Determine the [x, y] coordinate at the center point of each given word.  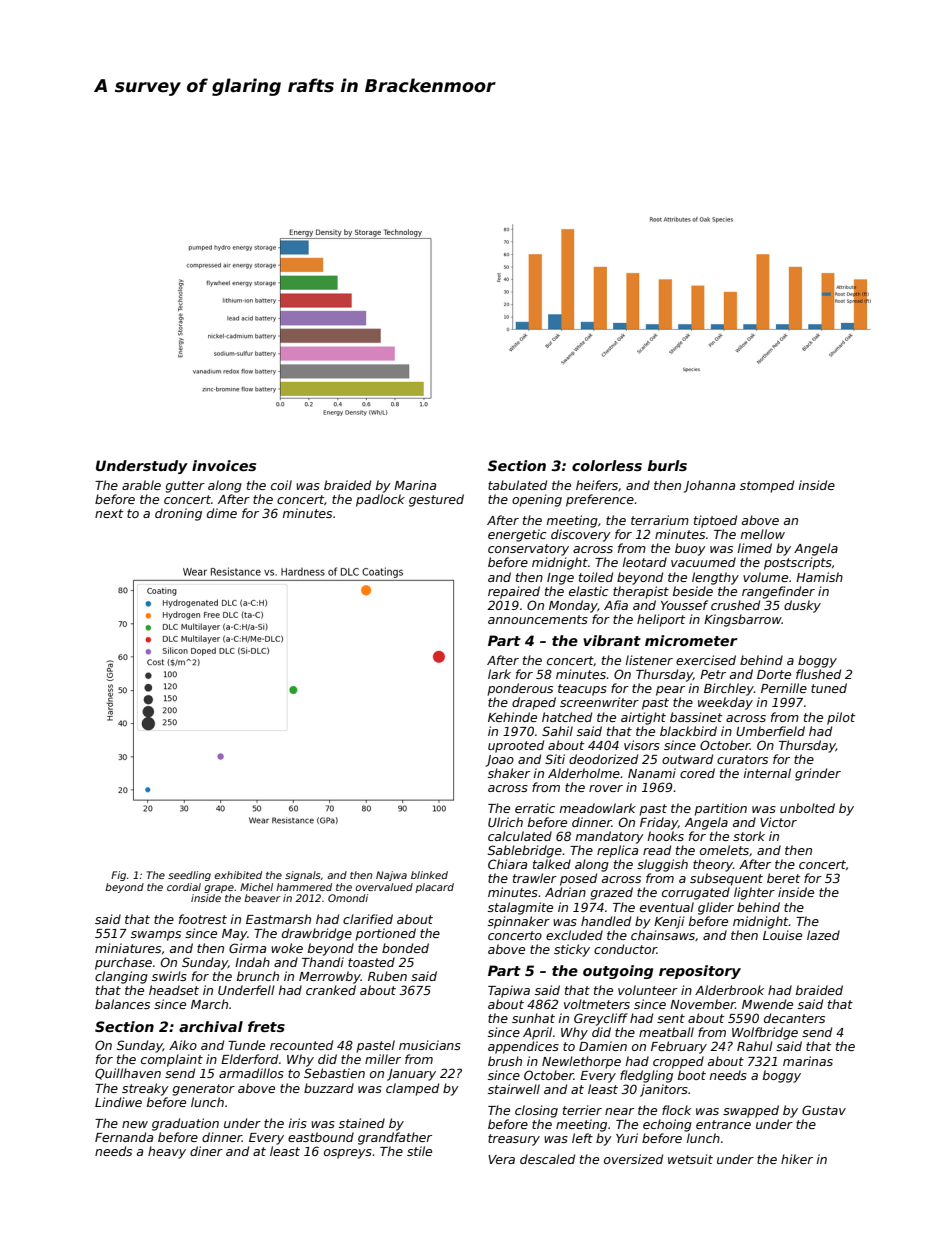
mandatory [610, 837]
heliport [661, 620]
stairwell [514, 1089]
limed [755, 548]
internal [767, 773]
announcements [538, 619]
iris [298, 1123]
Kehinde [512, 717]
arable [141, 485]
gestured [436, 500]
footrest [203, 919]
